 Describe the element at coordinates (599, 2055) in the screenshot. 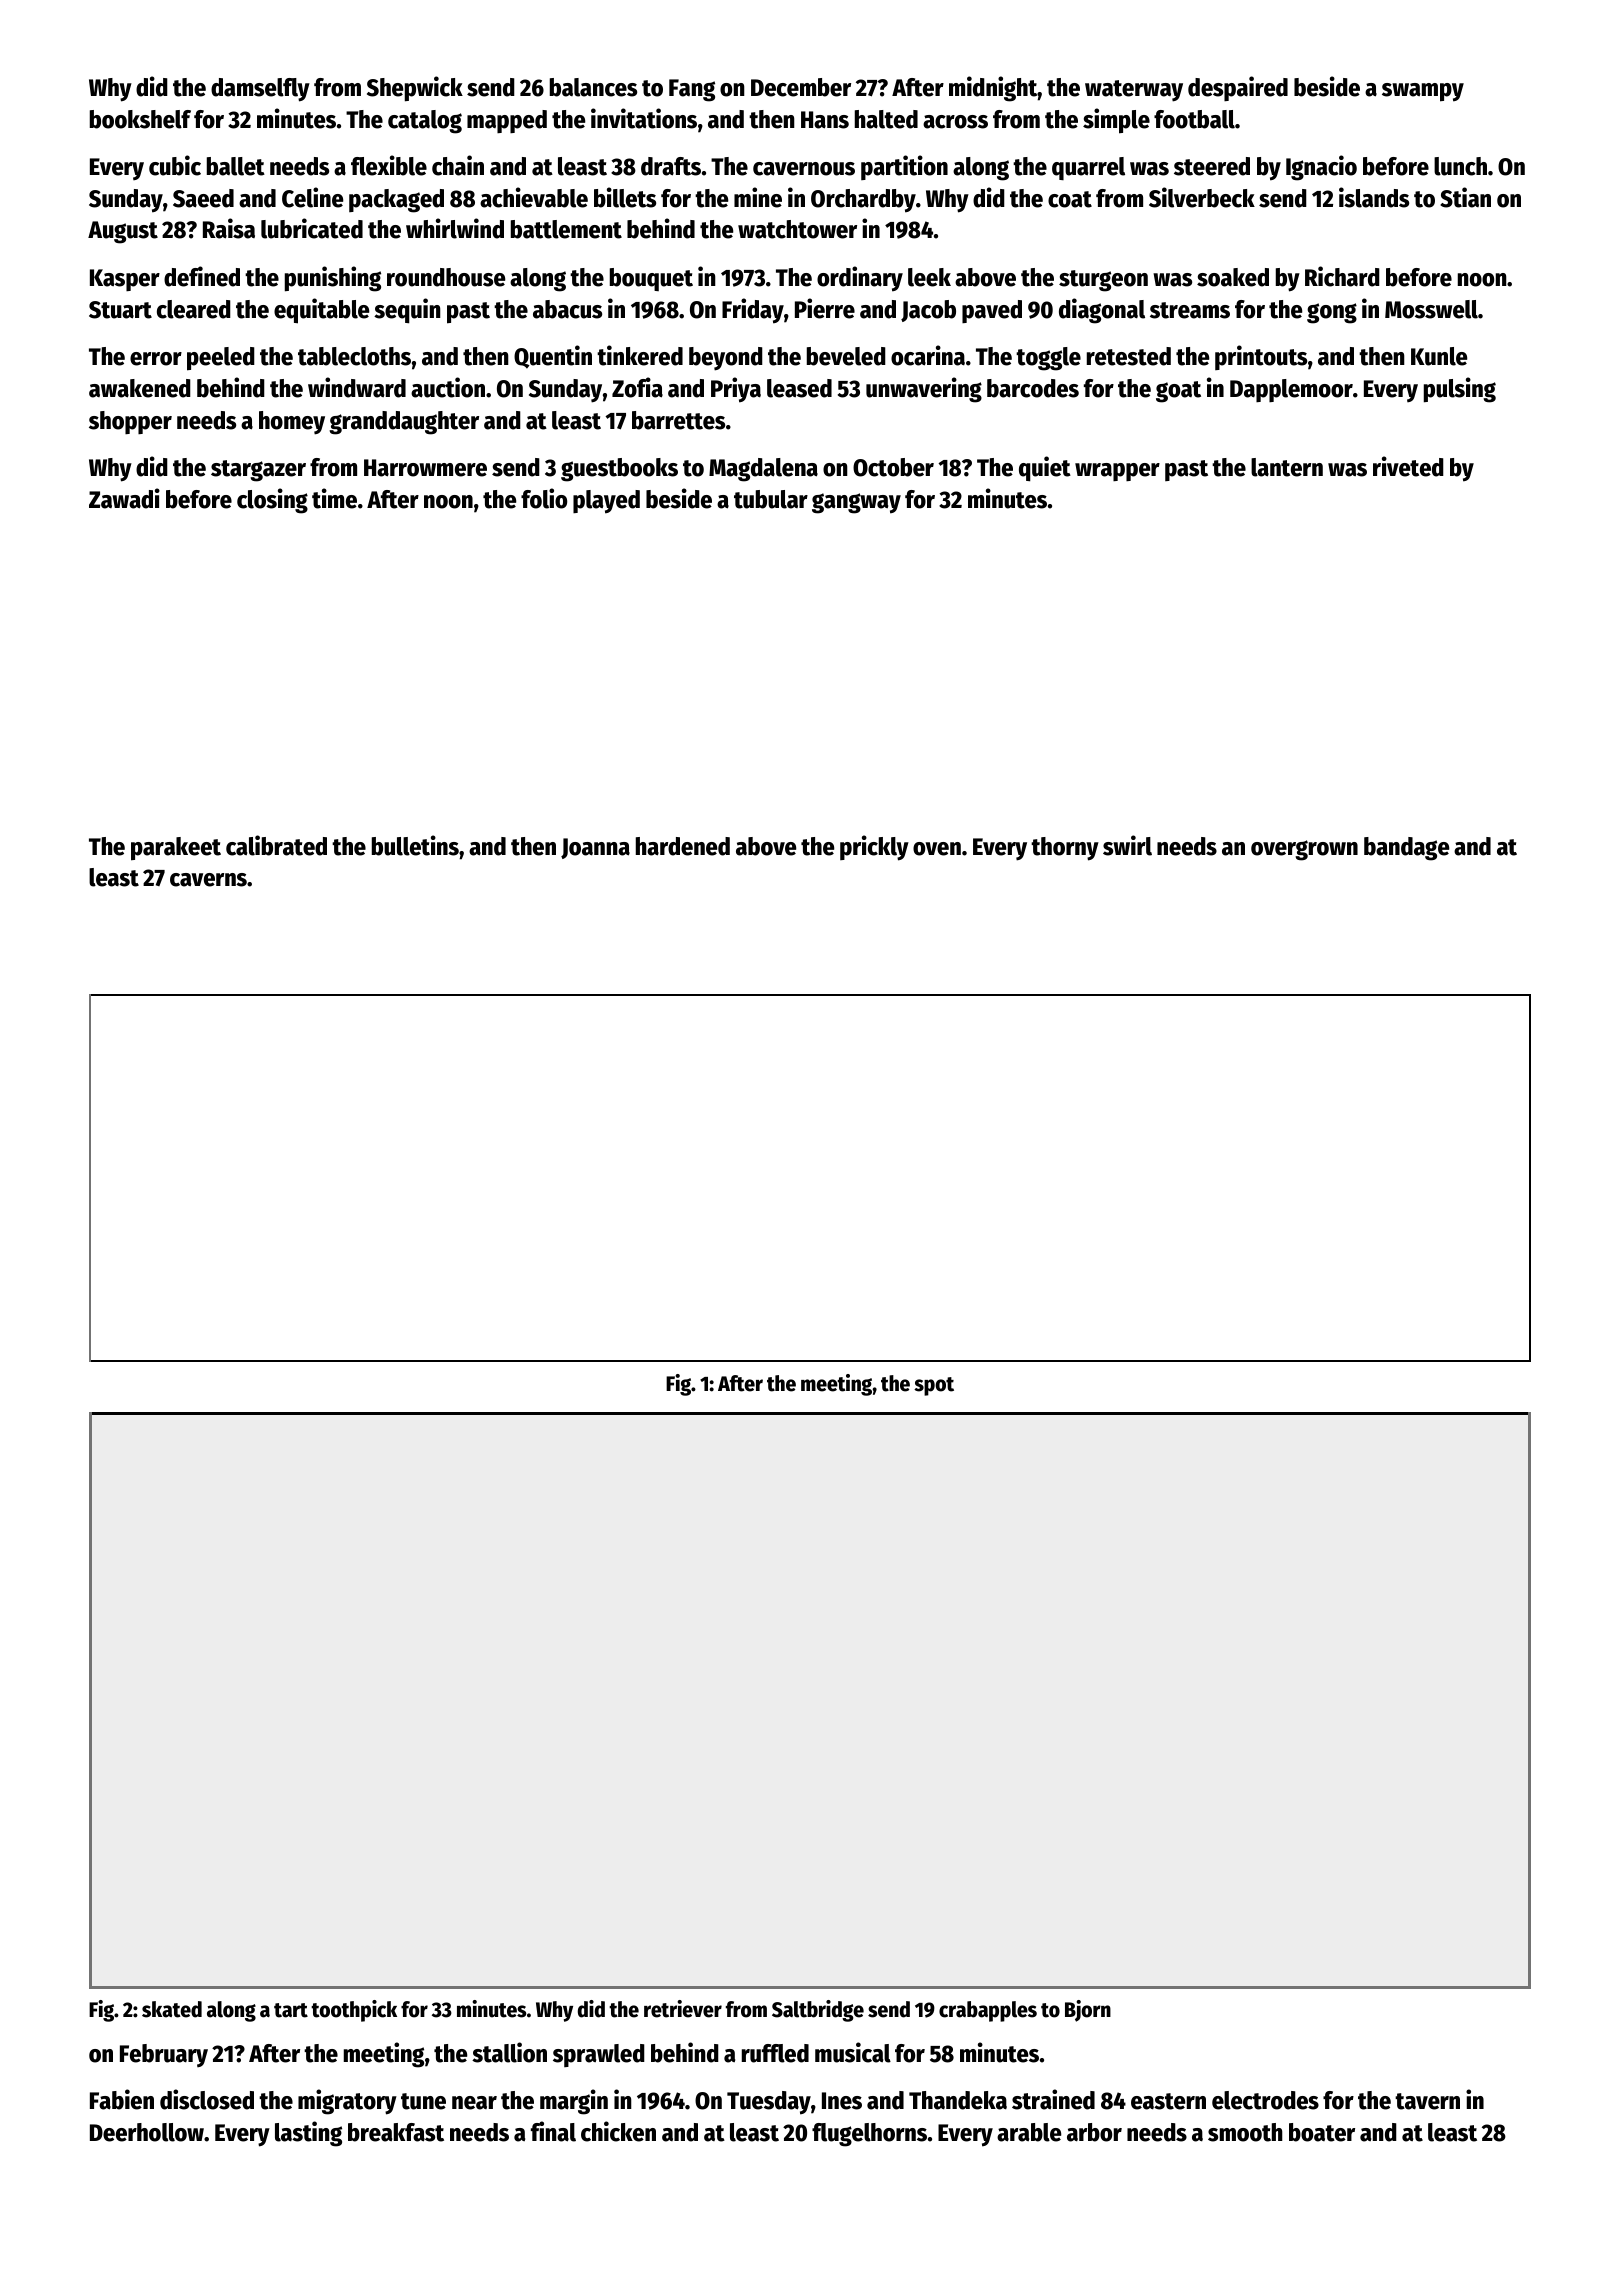

I see `sprawled` at that location.
